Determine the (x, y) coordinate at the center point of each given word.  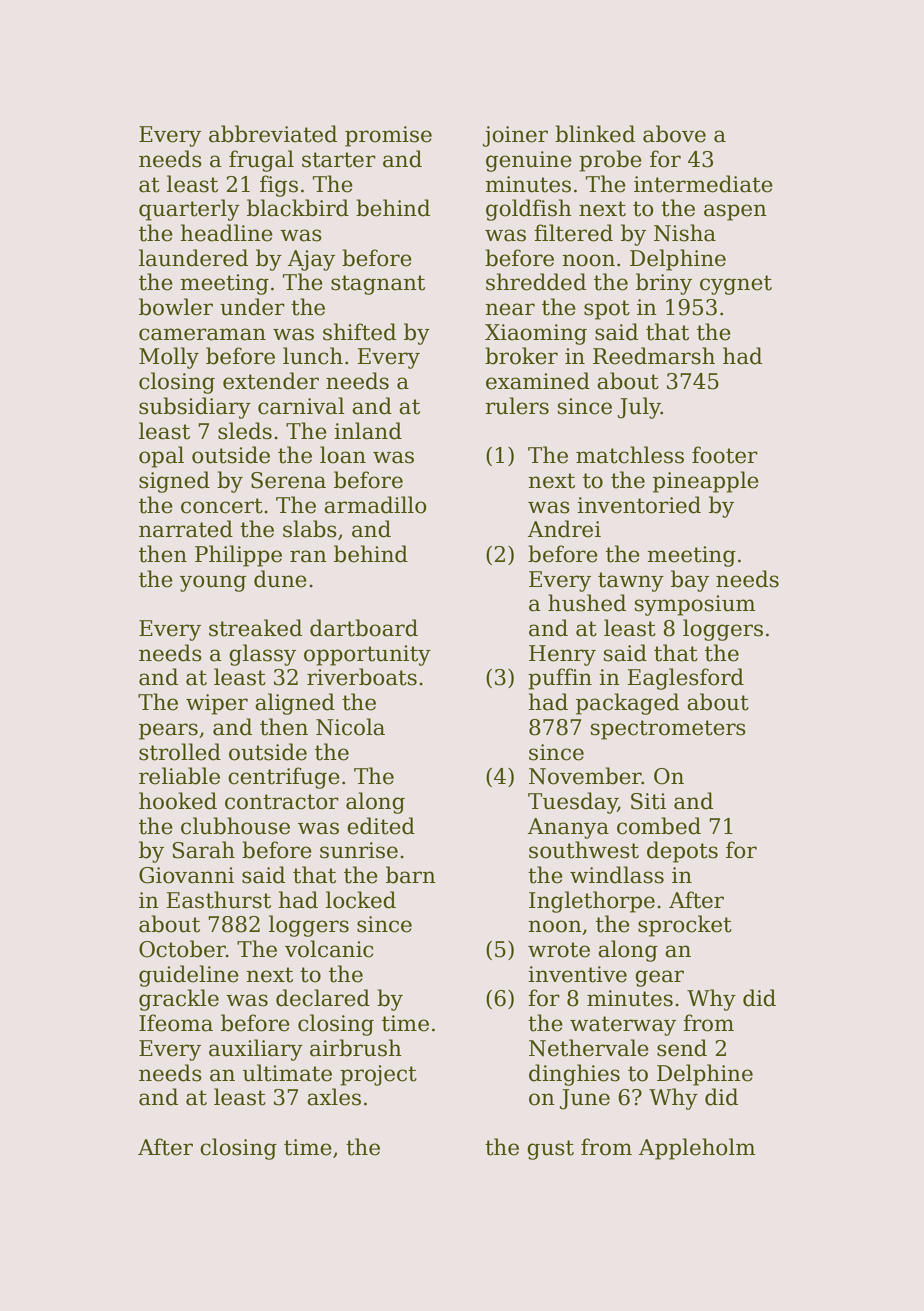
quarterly (189, 210)
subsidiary (195, 408)
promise (388, 136)
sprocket (685, 926)
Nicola (350, 727)
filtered (573, 233)
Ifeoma (176, 1023)
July (639, 408)
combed (659, 826)
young (213, 583)
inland (368, 431)
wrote (559, 950)
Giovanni (186, 875)
